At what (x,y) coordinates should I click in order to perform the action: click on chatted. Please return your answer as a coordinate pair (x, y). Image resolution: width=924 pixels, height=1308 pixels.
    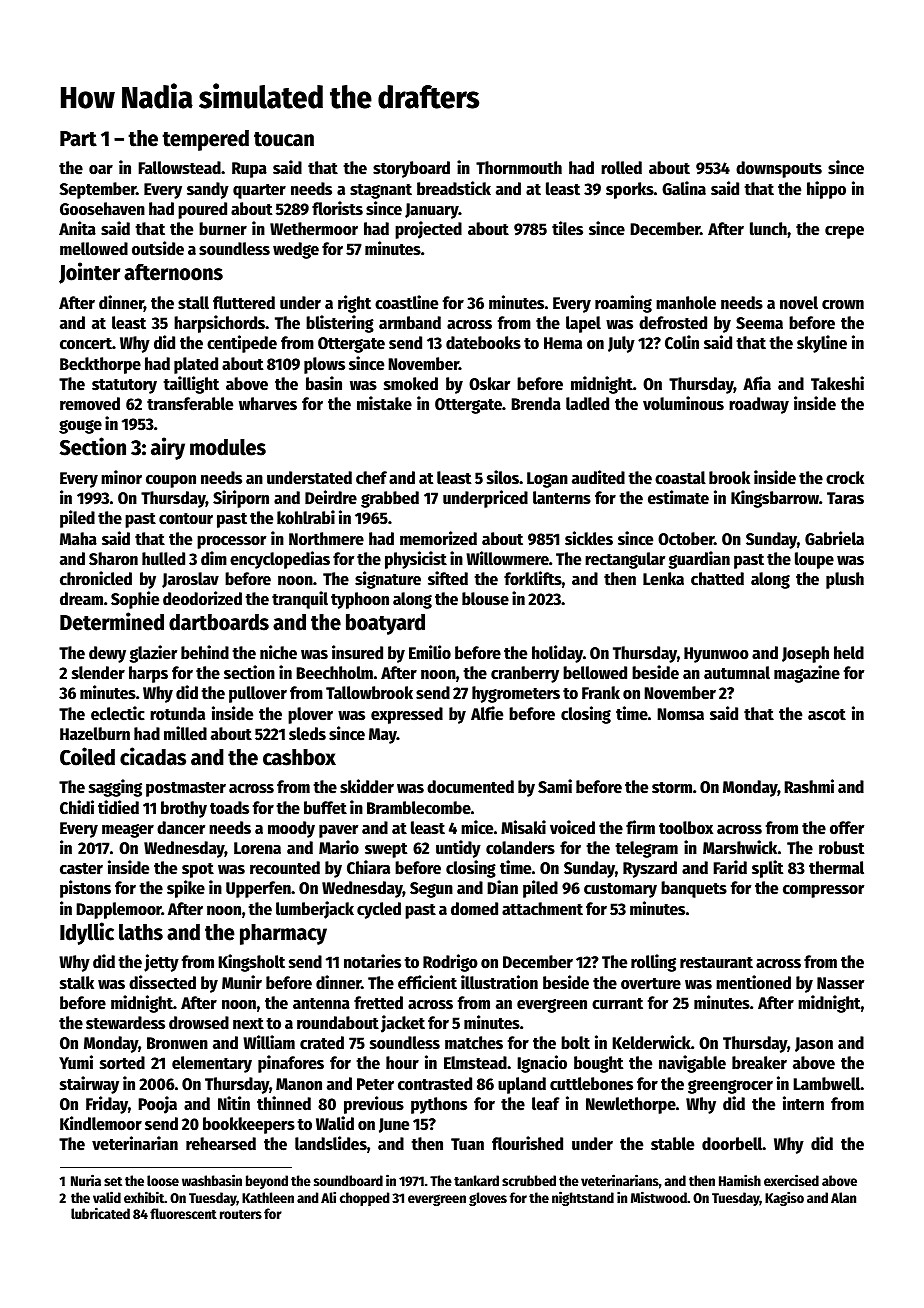
    Looking at the image, I should click on (717, 579).
